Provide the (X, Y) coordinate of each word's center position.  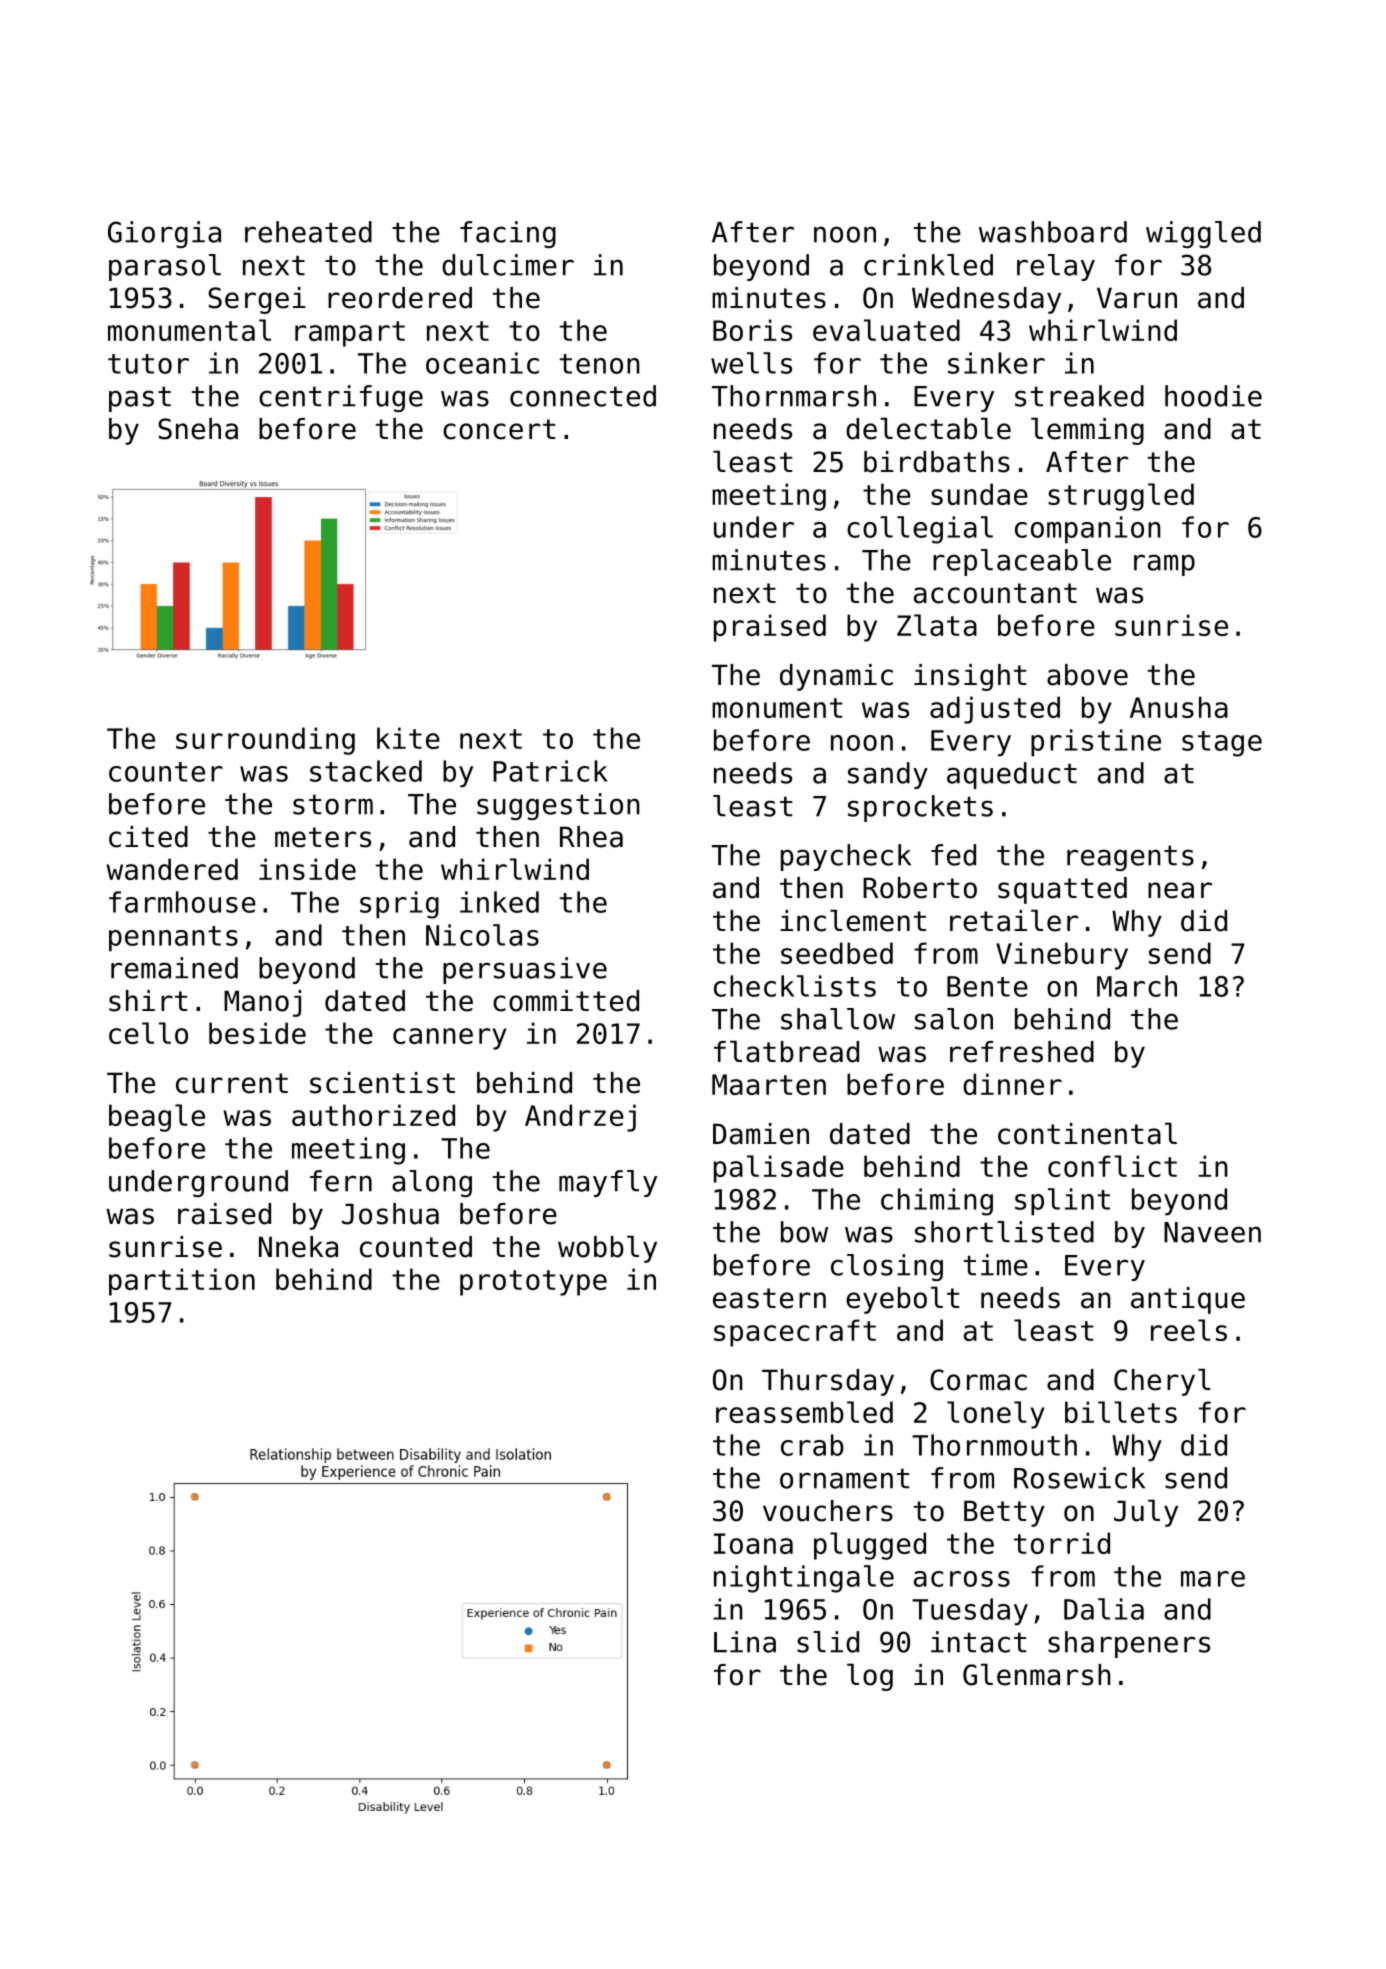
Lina (745, 1642)
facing (508, 234)
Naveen (1212, 1232)
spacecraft (795, 1333)
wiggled (1203, 234)
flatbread (786, 1051)
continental (1087, 1133)
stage (1222, 744)
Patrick (550, 771)
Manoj (262, 1003)
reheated (308, 232)
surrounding (265, 741)
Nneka (298, 1247)
